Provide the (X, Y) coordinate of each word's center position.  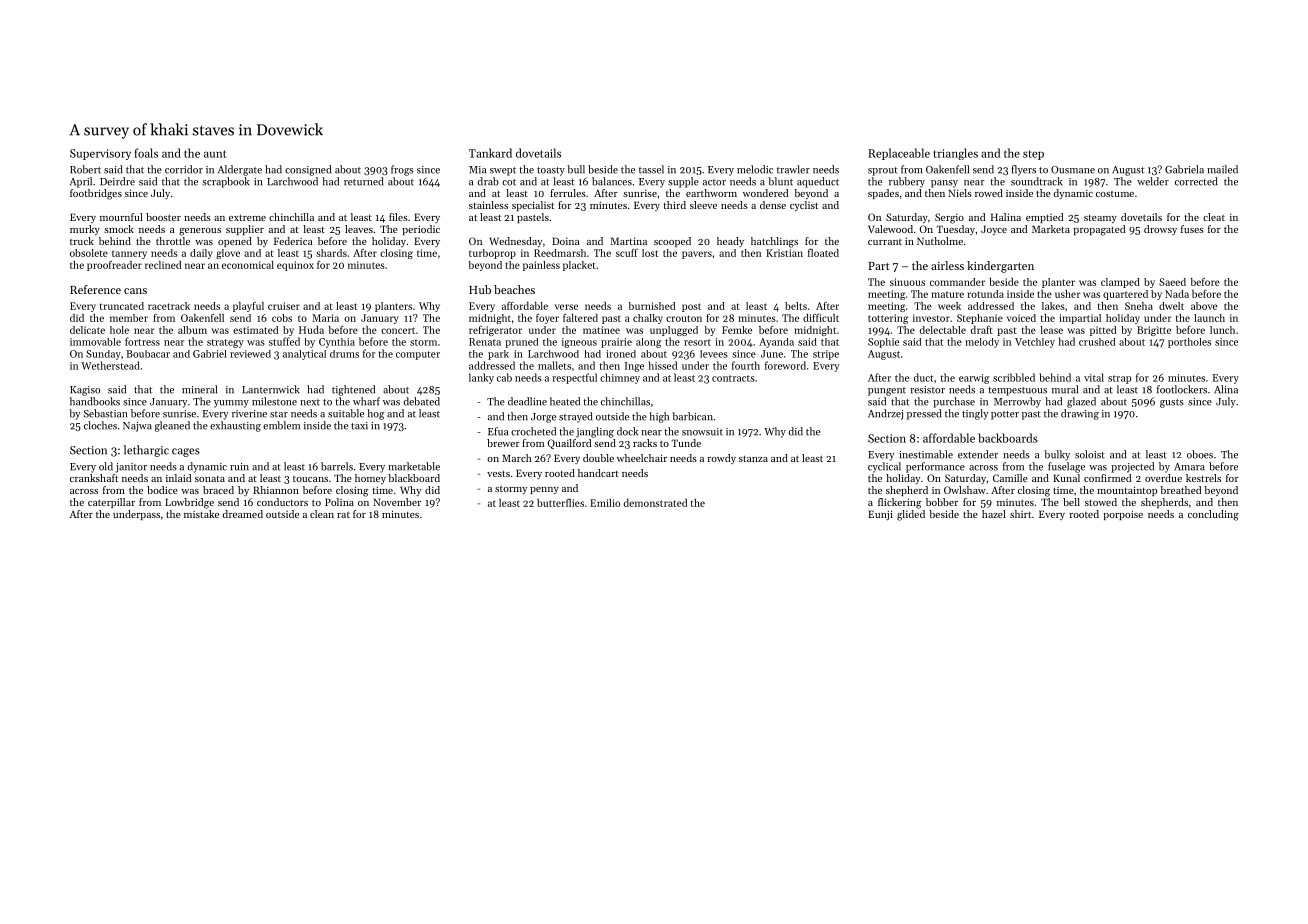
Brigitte (1154, 331)
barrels (337, 466)
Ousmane (1073, 170)
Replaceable (899, 154)
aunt (215, 154)
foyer (547, 319)
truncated (122, 306)
